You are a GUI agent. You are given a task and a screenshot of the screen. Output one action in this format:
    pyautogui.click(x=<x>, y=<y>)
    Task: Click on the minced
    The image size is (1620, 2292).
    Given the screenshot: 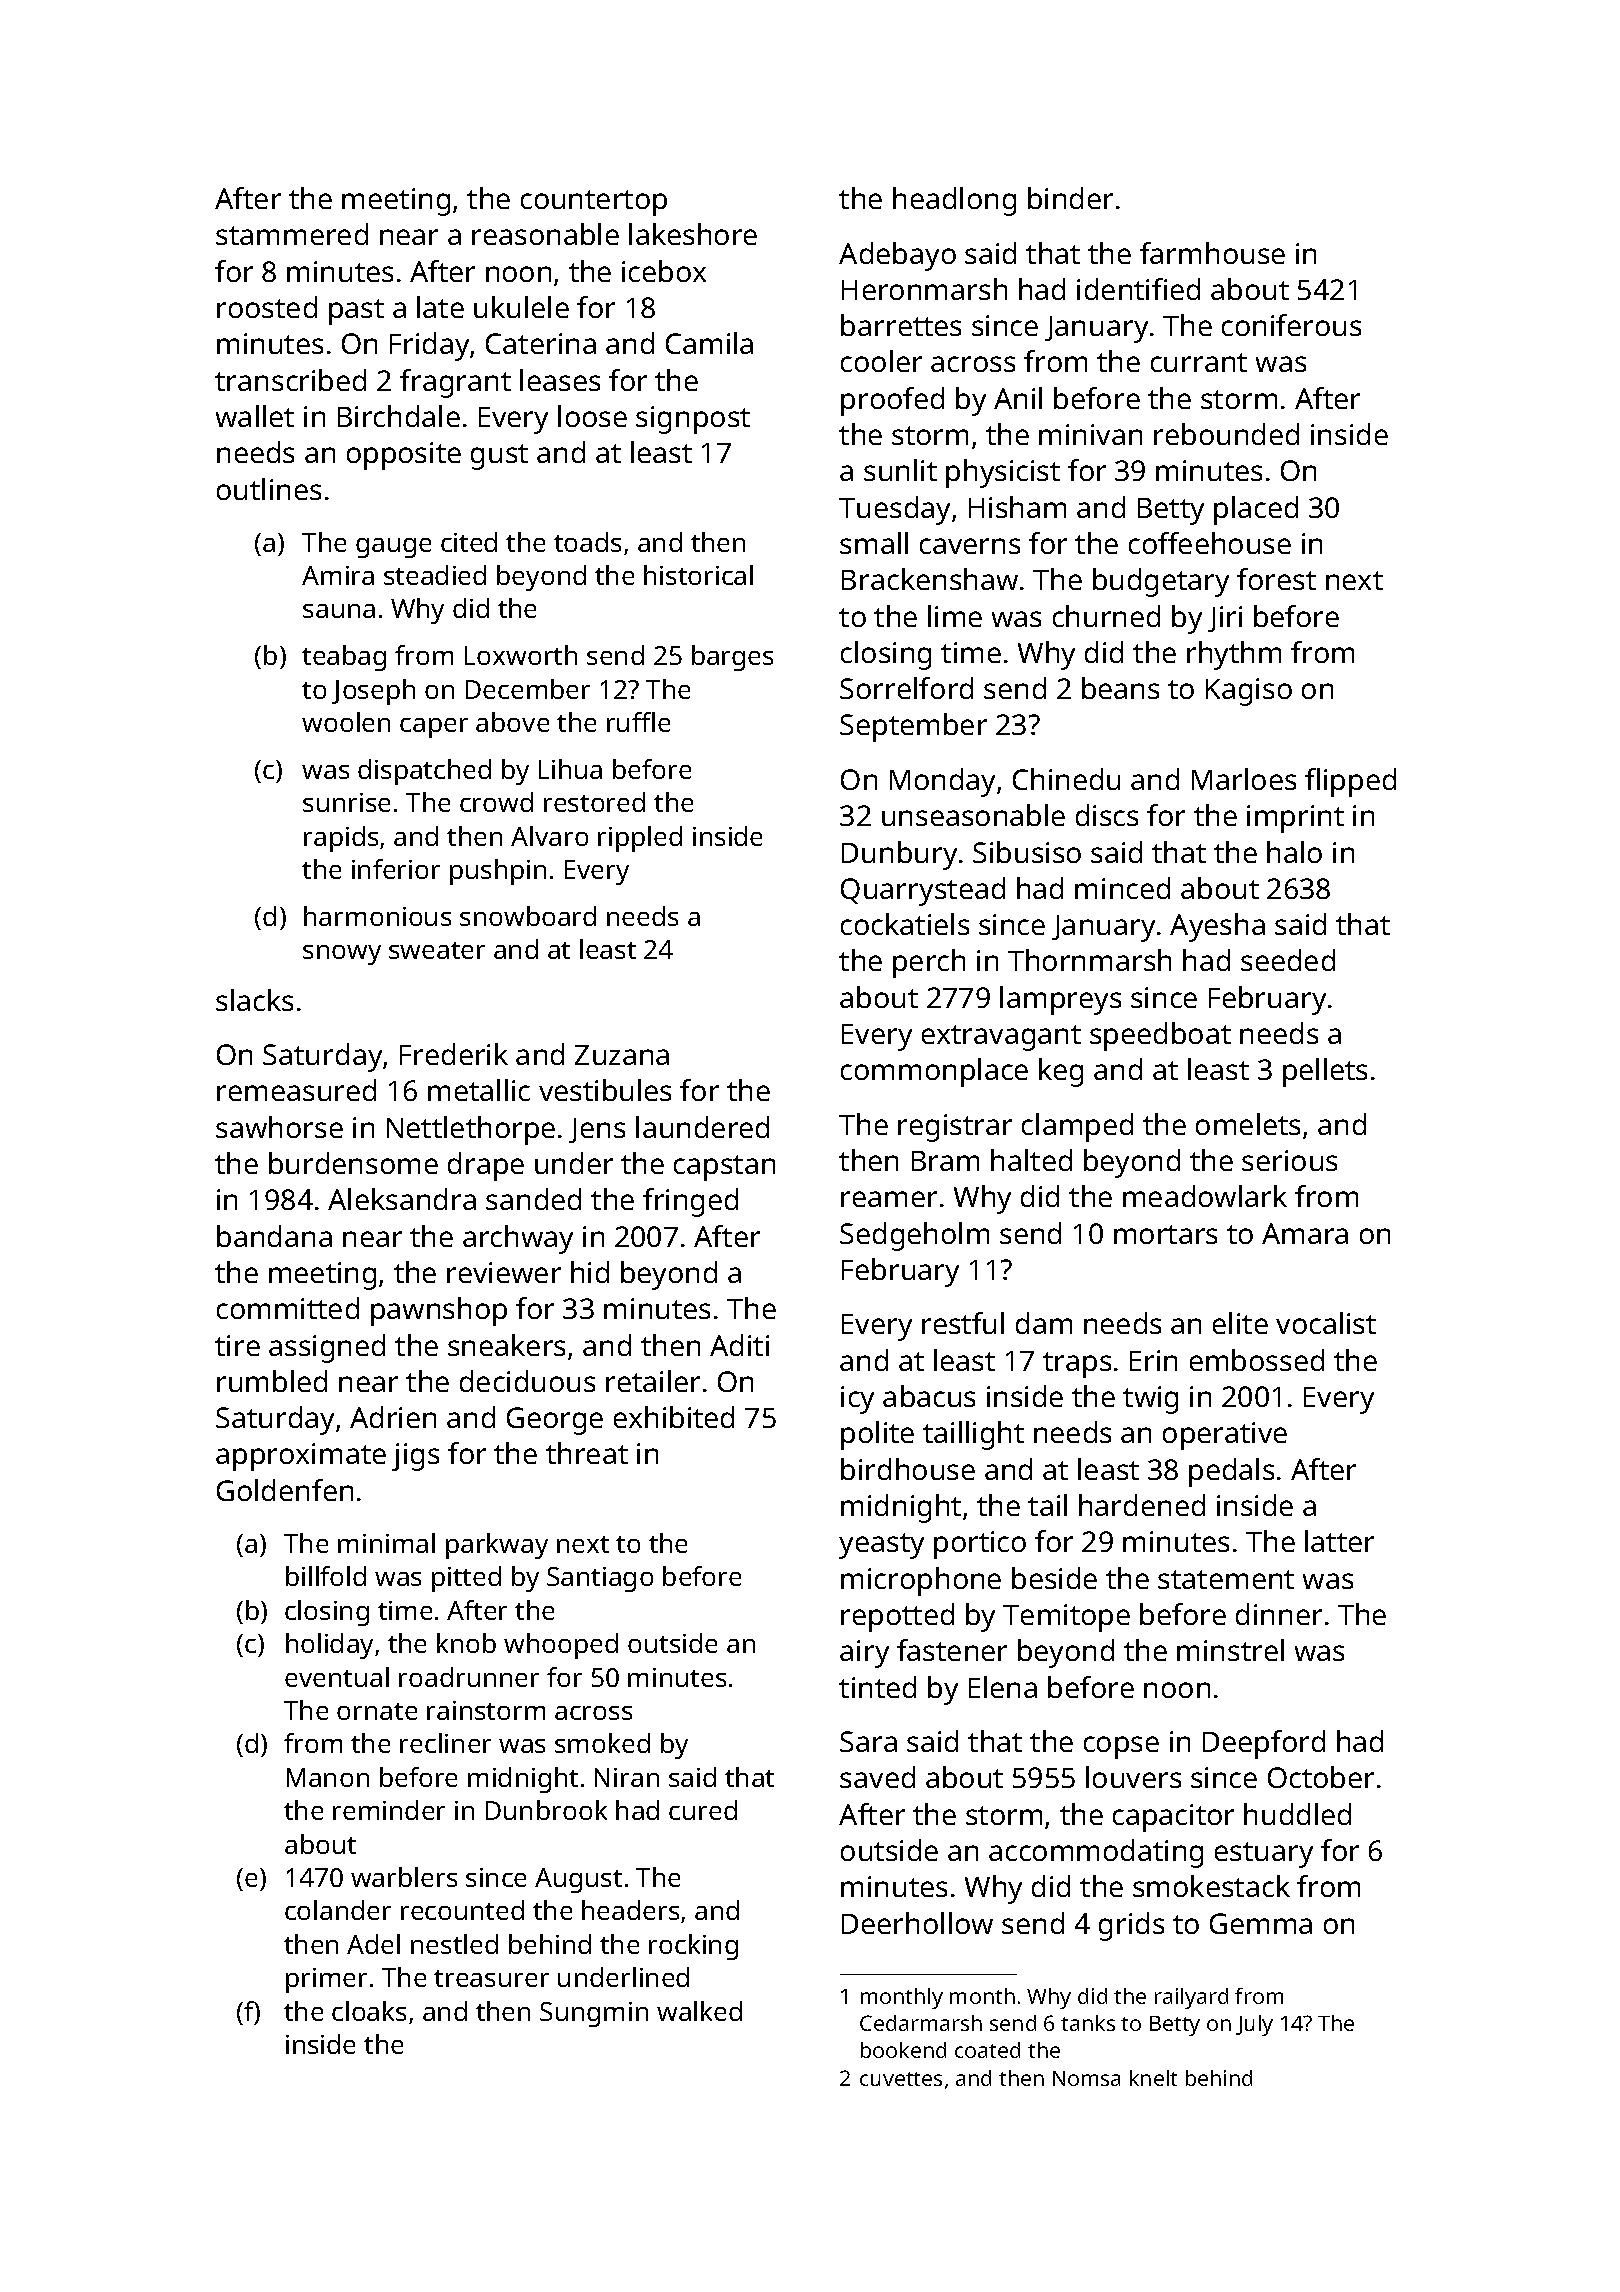 What is the action you would take?
    pyautogui.click(x=1122, y=888)
